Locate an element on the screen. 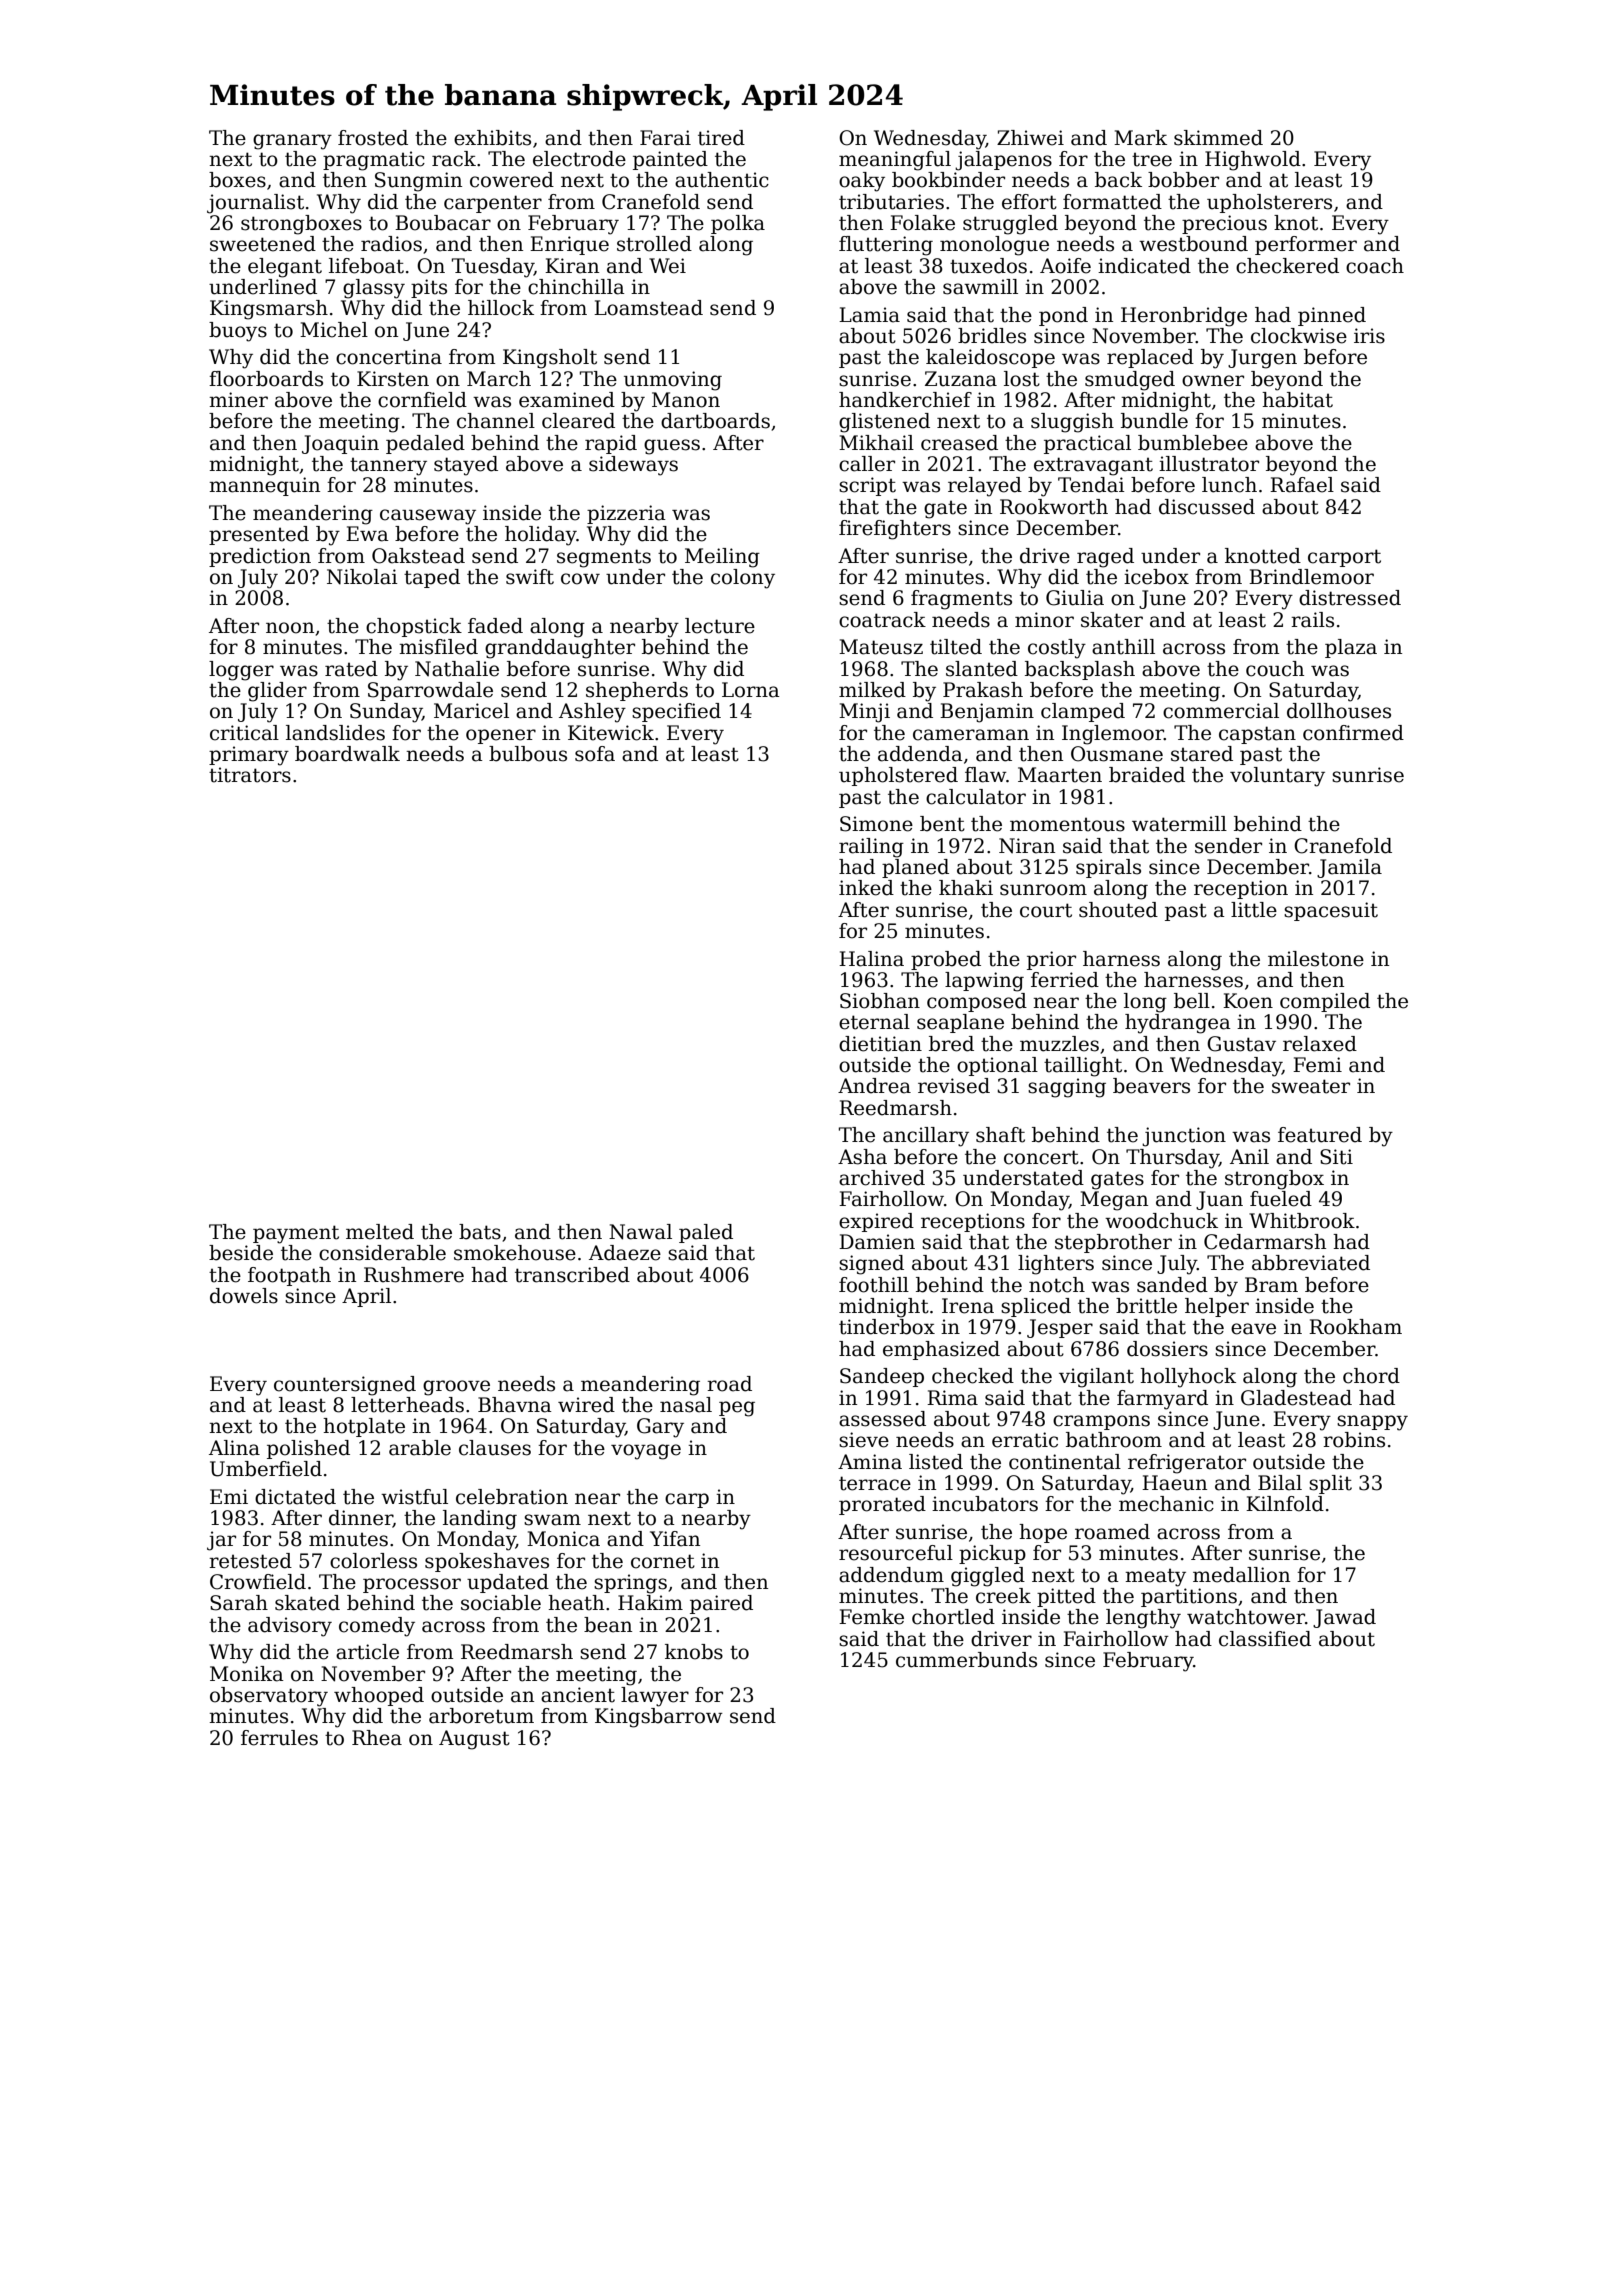  cummerbunds is located at coordinates (966, 1660).
